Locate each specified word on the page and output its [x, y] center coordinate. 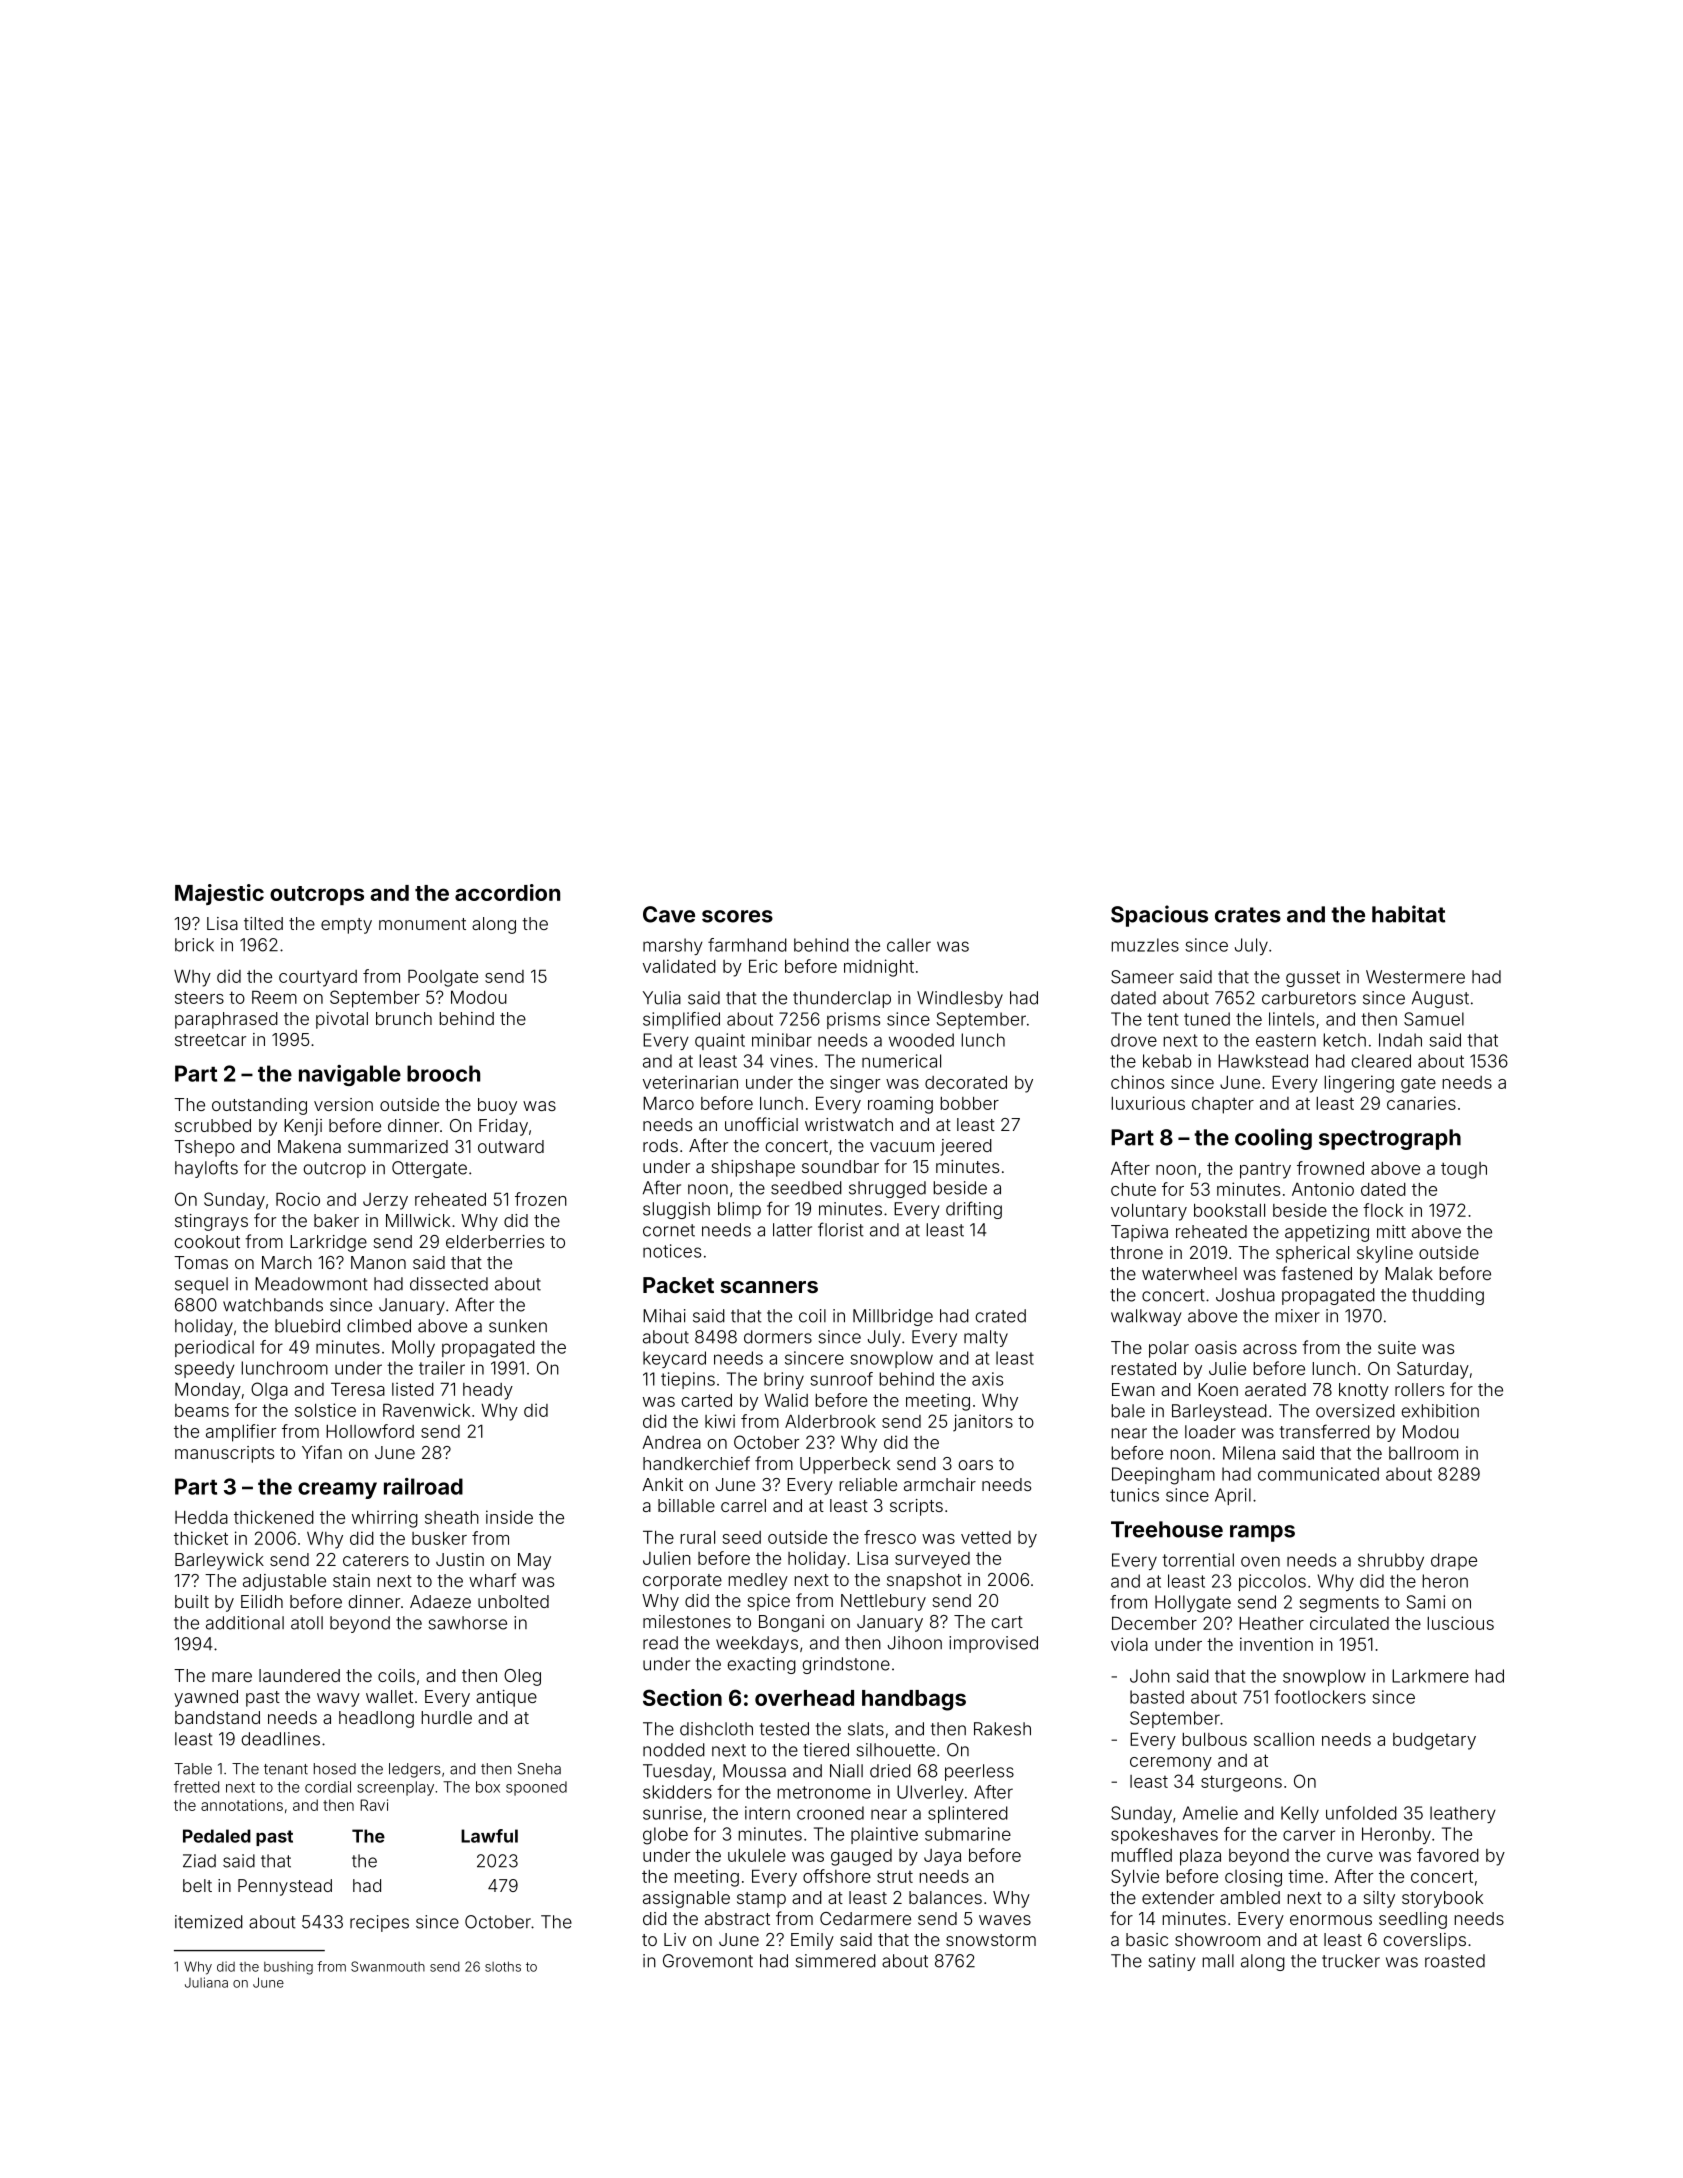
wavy [338, 1700]
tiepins [688, 1380]
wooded [921, 1040]
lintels [1291, 1019]
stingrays [211, 1222]
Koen [1218, 1389]
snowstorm [991, 1940]
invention [1276, 1644]
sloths [503, 1966]
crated [1000, 1316]
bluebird [307, 1326]
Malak [1409, 1273]
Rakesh [1002, 1729]
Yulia [662, 998]
